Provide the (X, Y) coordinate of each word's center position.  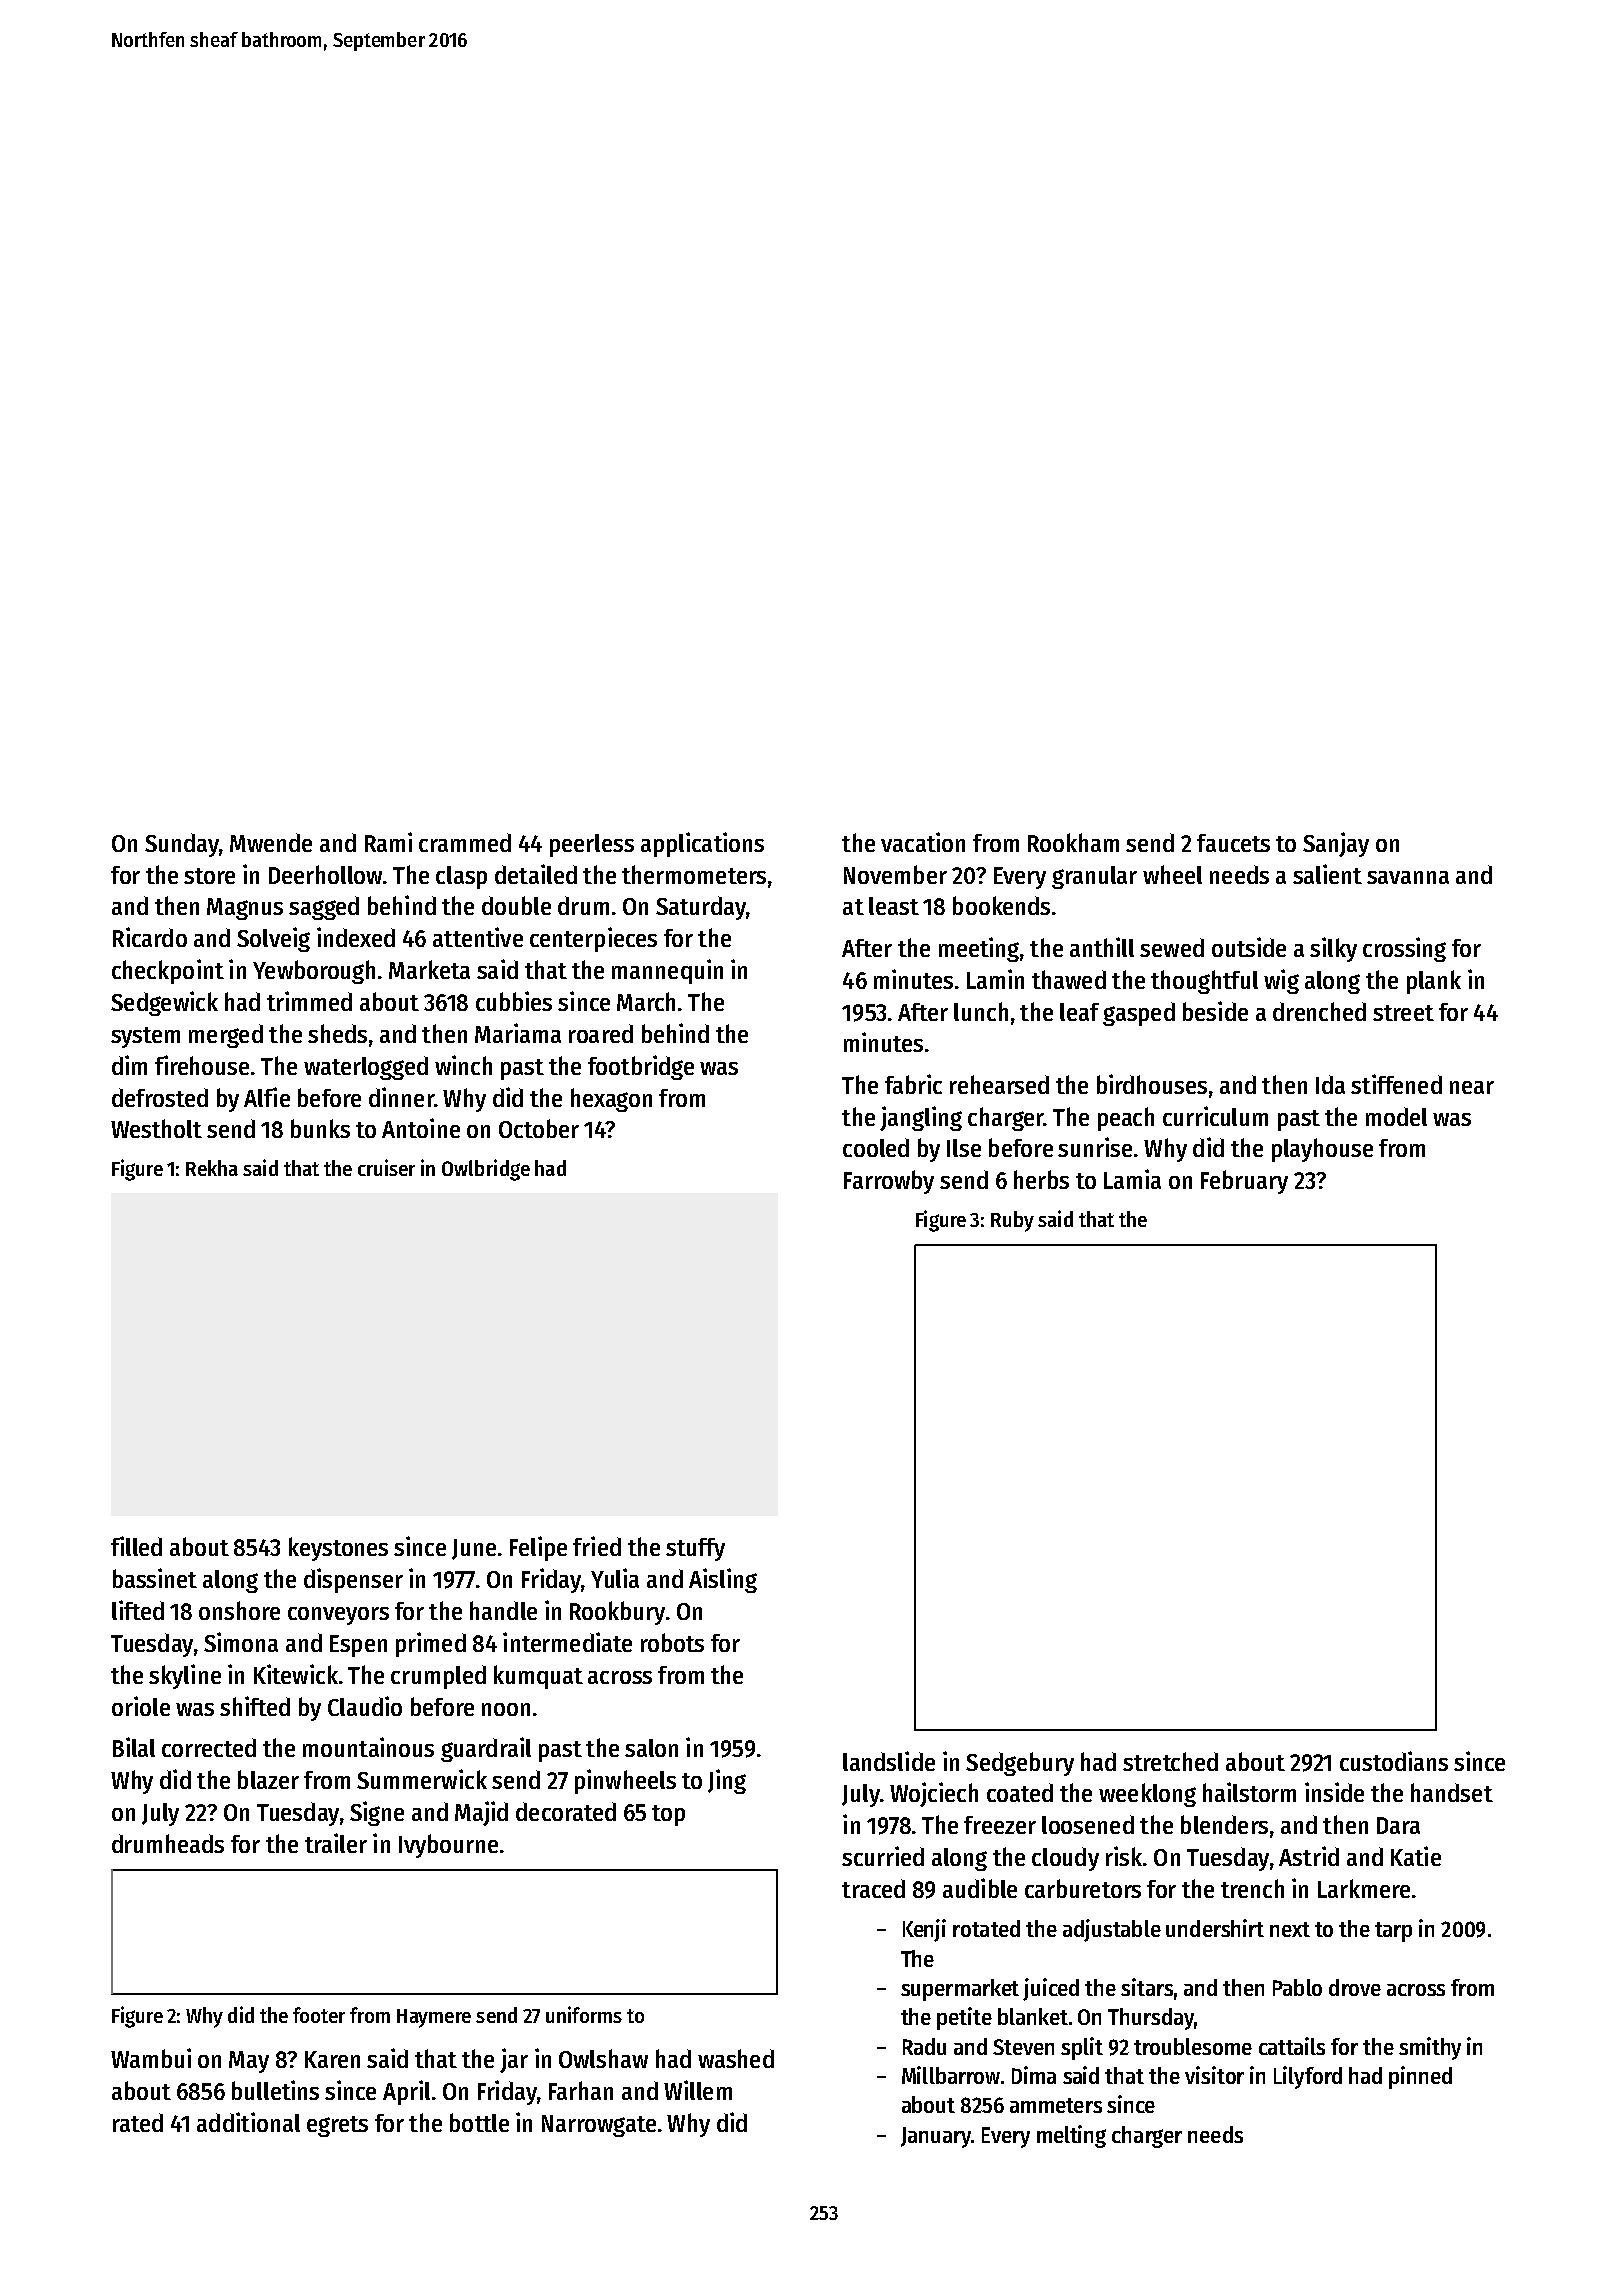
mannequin (667, 971)
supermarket (960, 1990)
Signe (377, 1813)
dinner (401, 1097)
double (516, 905)
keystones (338, 1549)
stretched (1170, 1761)
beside (1215, 1011)
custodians (1394, 1761)
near (1472, 1087)
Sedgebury (1020, 1764)
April (406, 2092)
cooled (876, 1147)
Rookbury (617, 1613)
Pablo (1297, 1987)
